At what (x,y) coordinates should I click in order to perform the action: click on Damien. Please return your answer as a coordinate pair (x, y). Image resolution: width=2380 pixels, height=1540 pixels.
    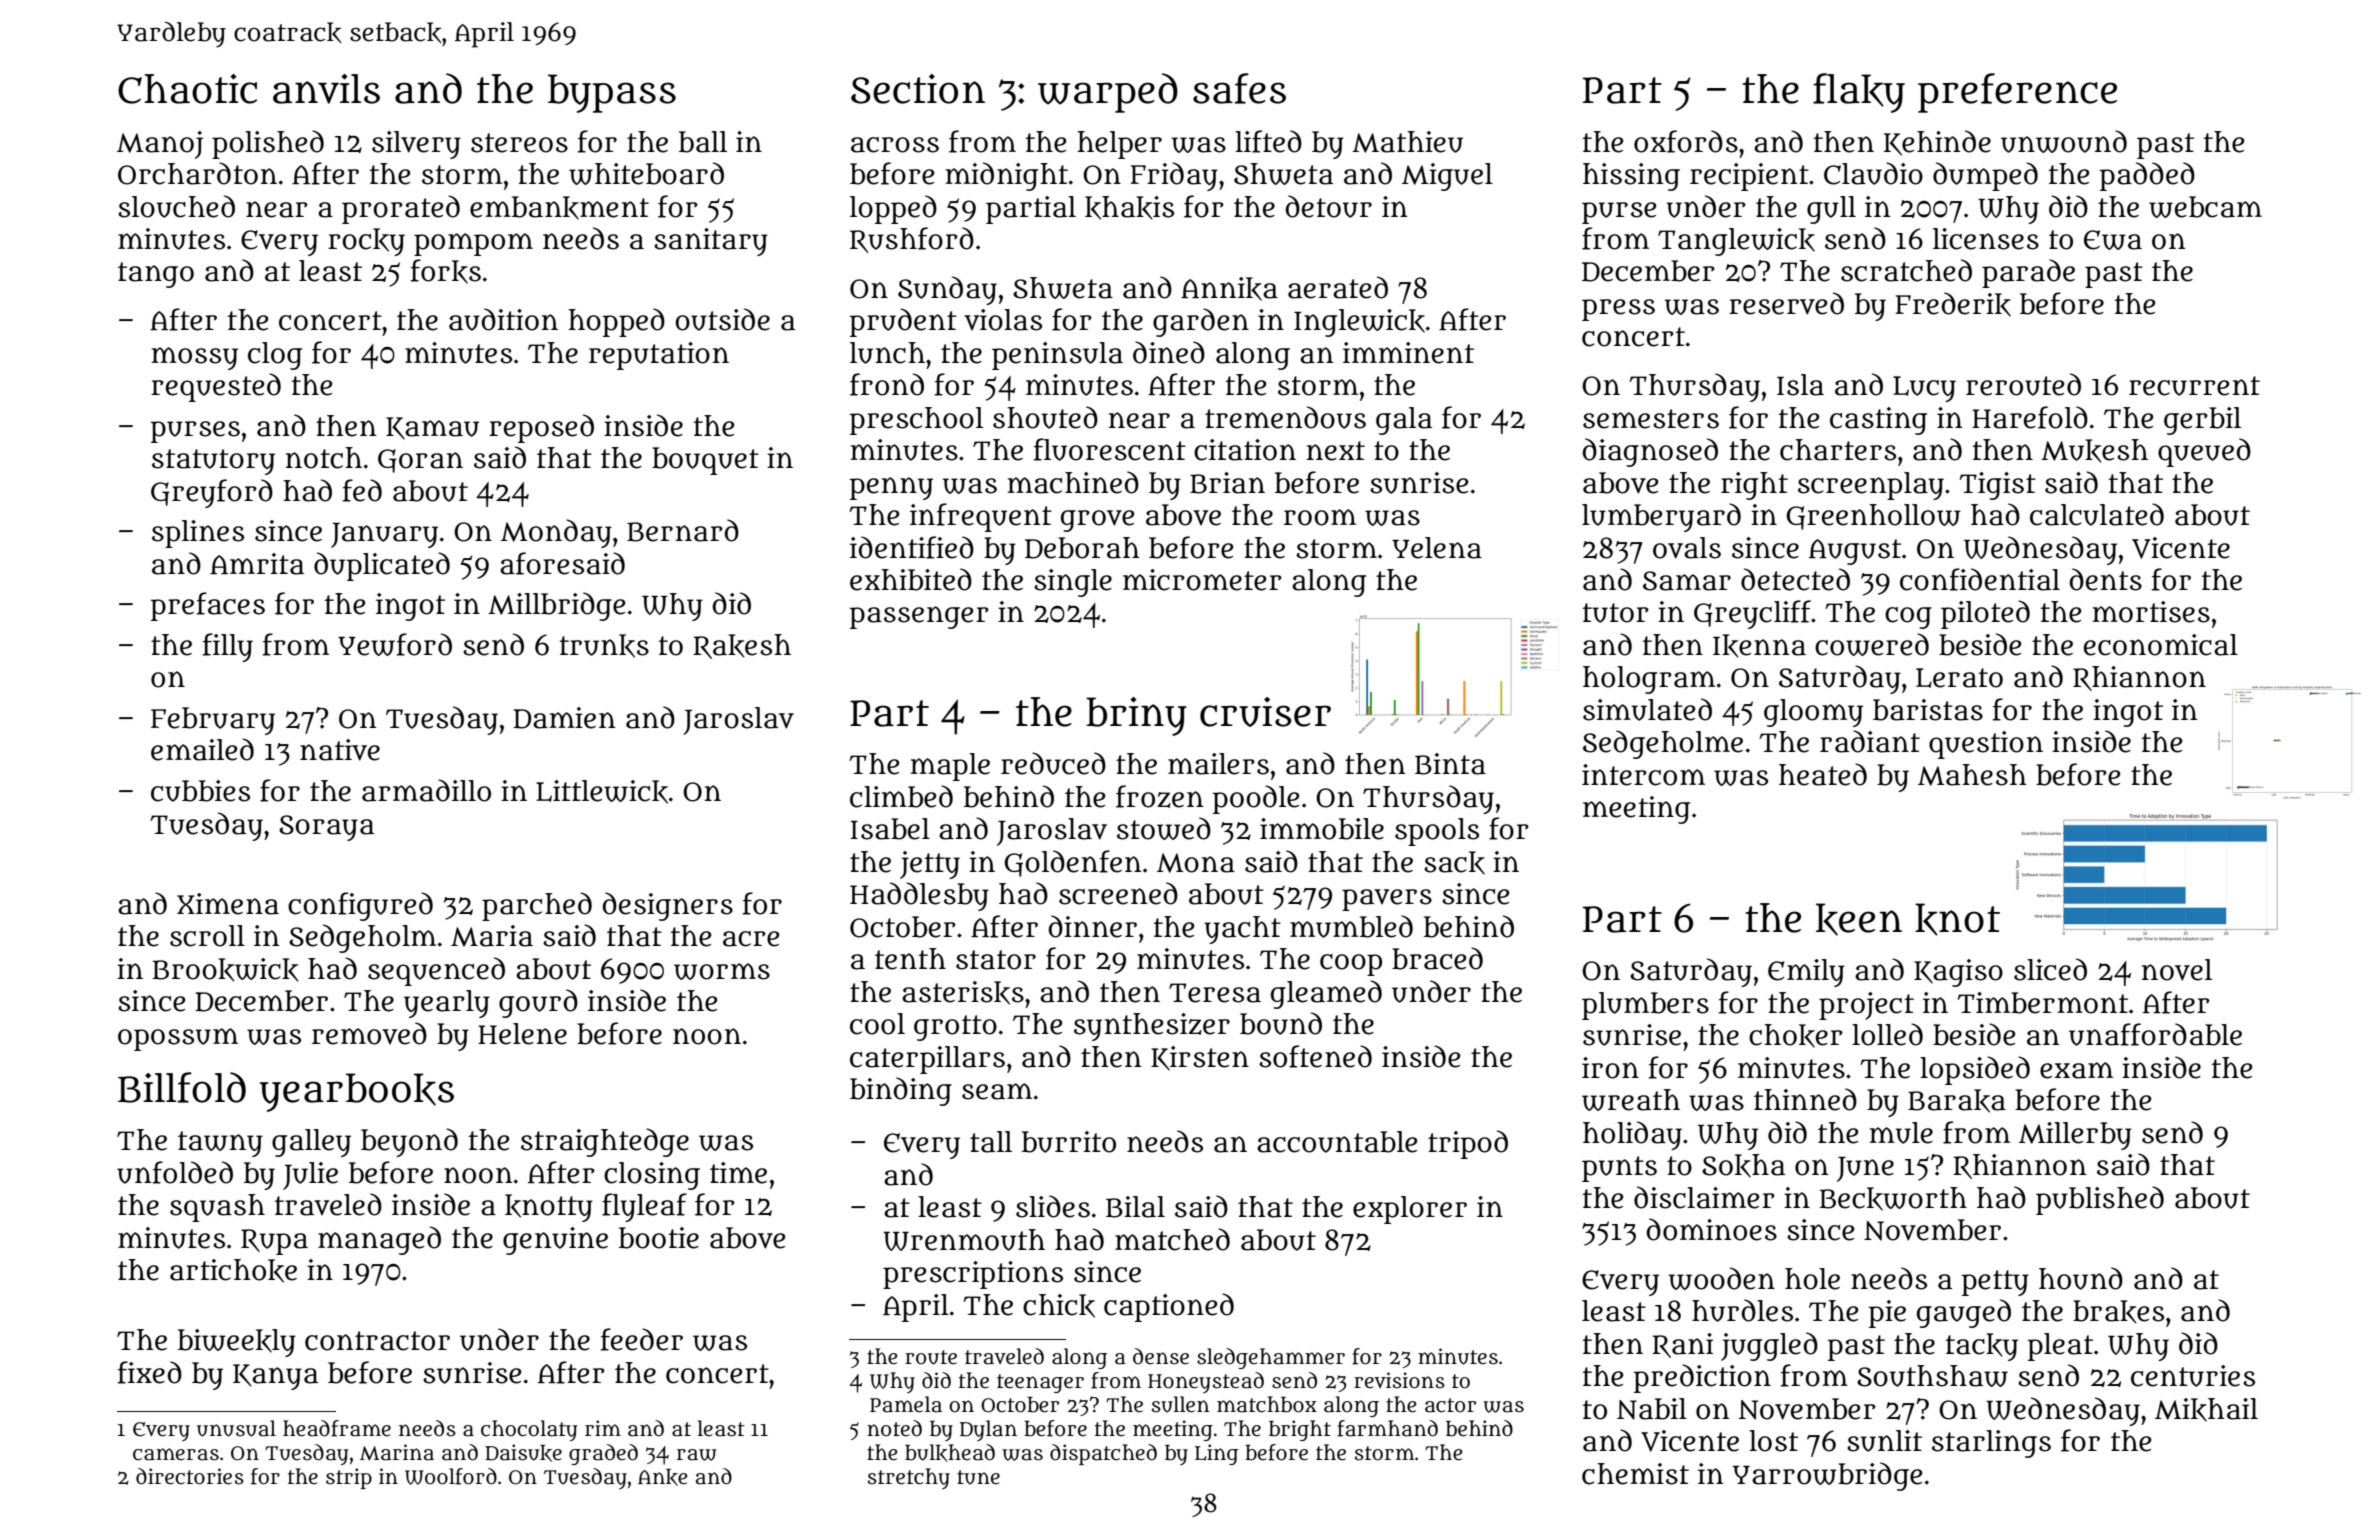
    Looking at the image, I should click on (564, 718).
